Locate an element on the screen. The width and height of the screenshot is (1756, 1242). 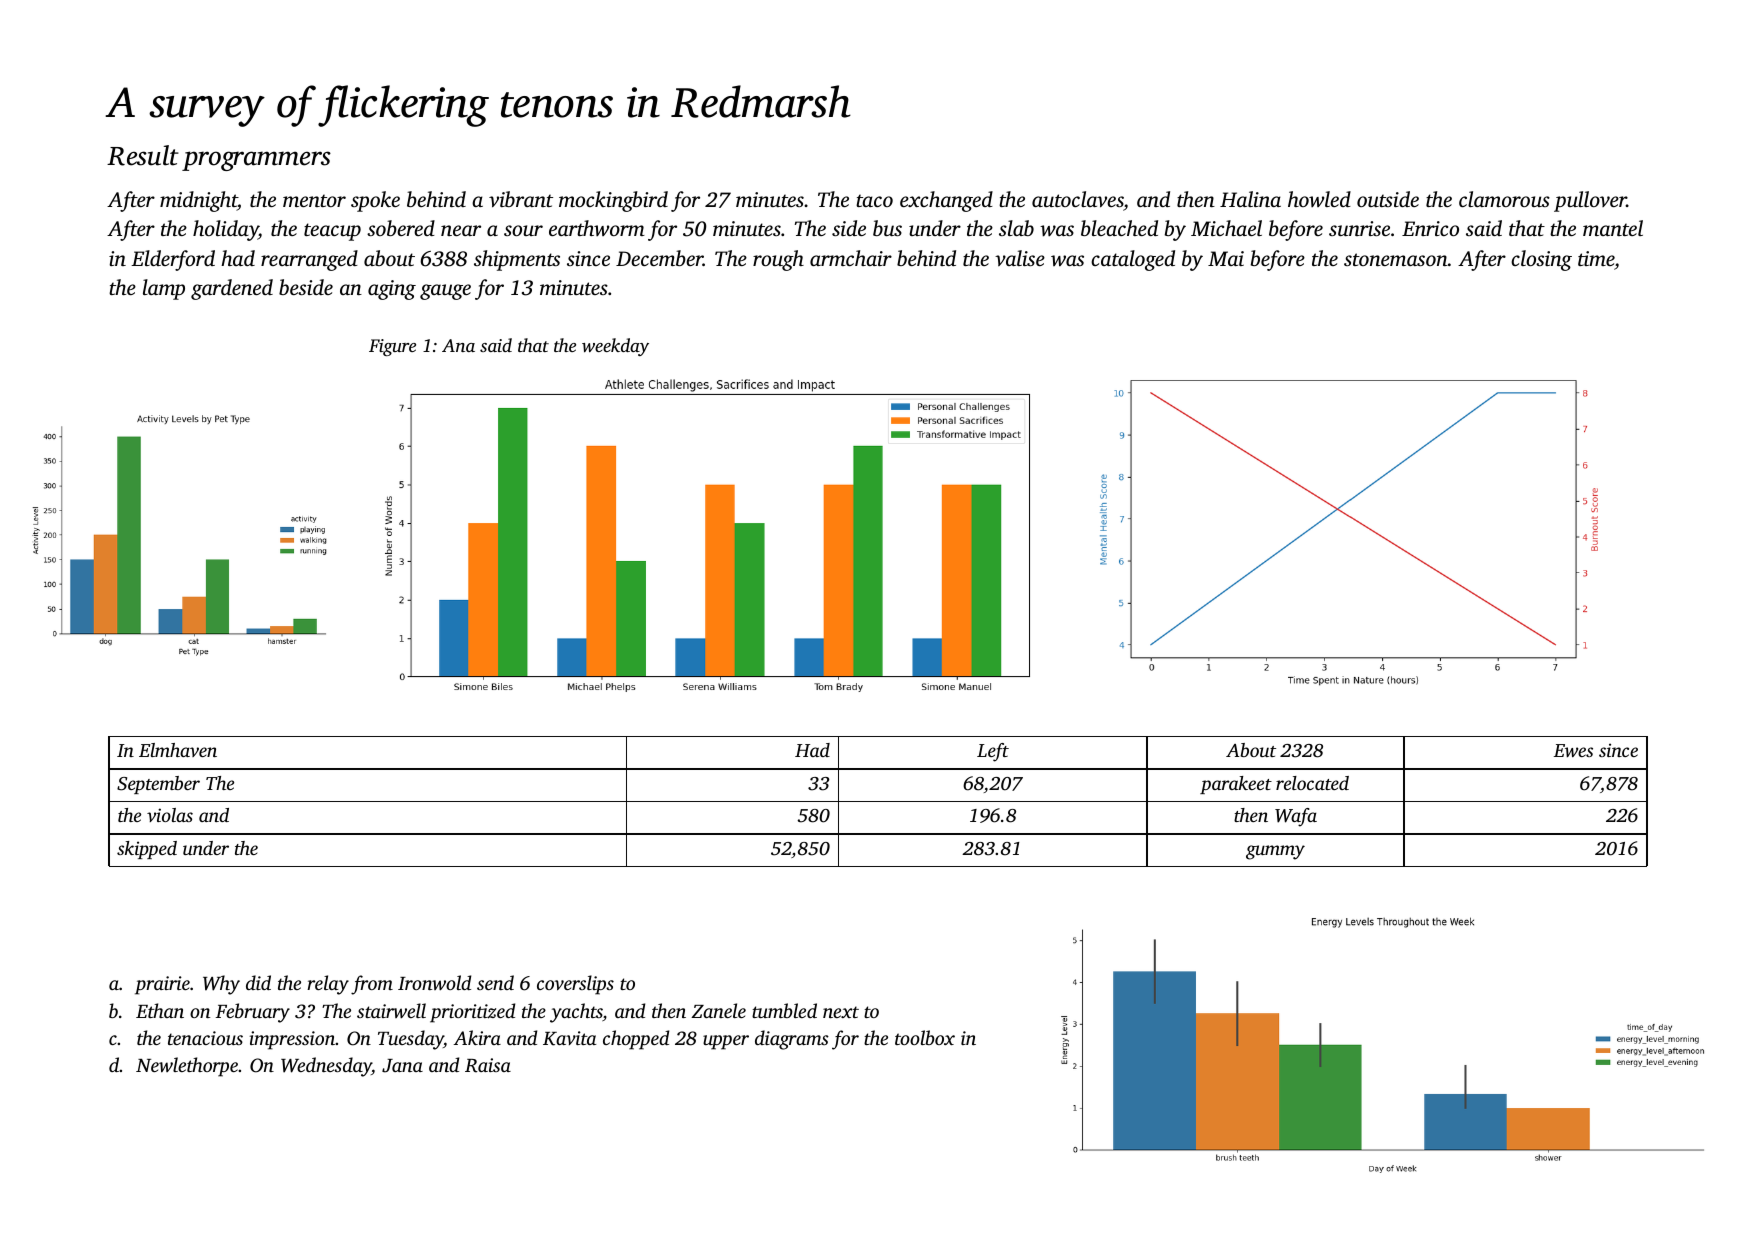
Elmhaven is located at coordinates (178, 750).
